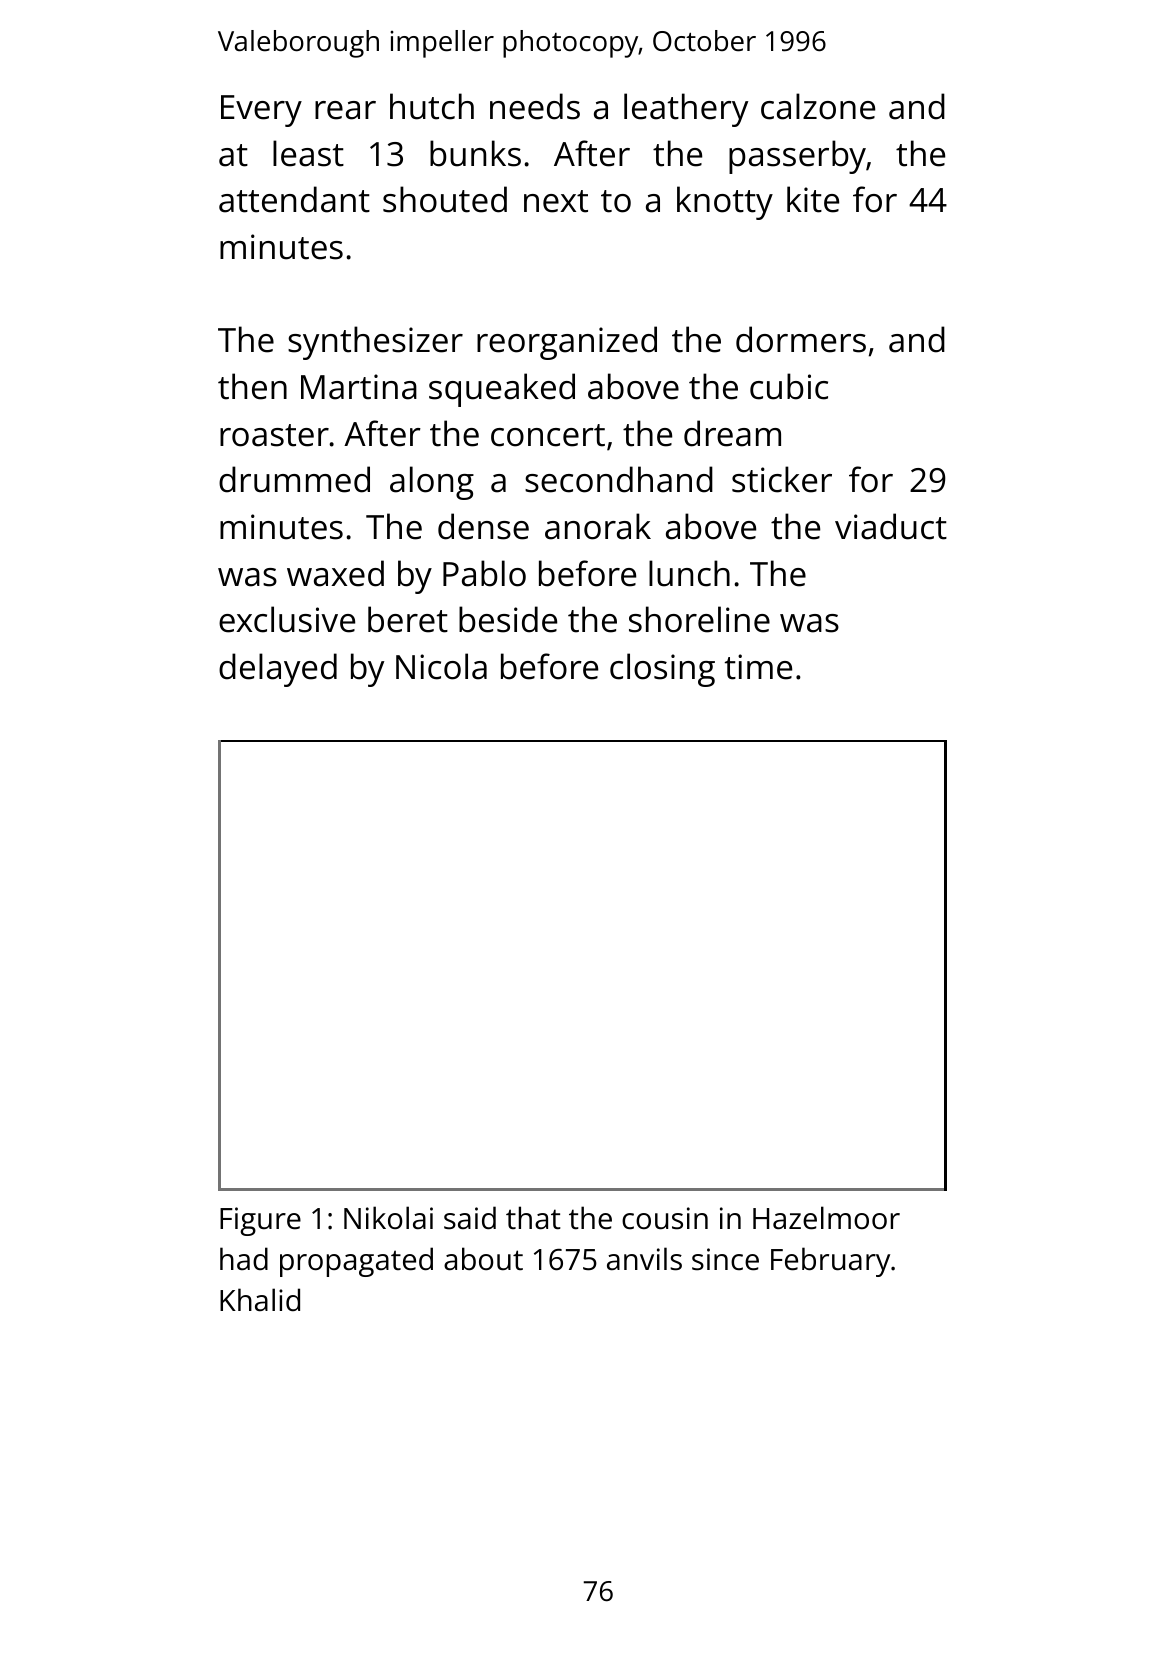 The image size is (1165, 1654). What do you see at coordinates (758, 667) in the page?
I see `time` at bounding box center [758, 667].
